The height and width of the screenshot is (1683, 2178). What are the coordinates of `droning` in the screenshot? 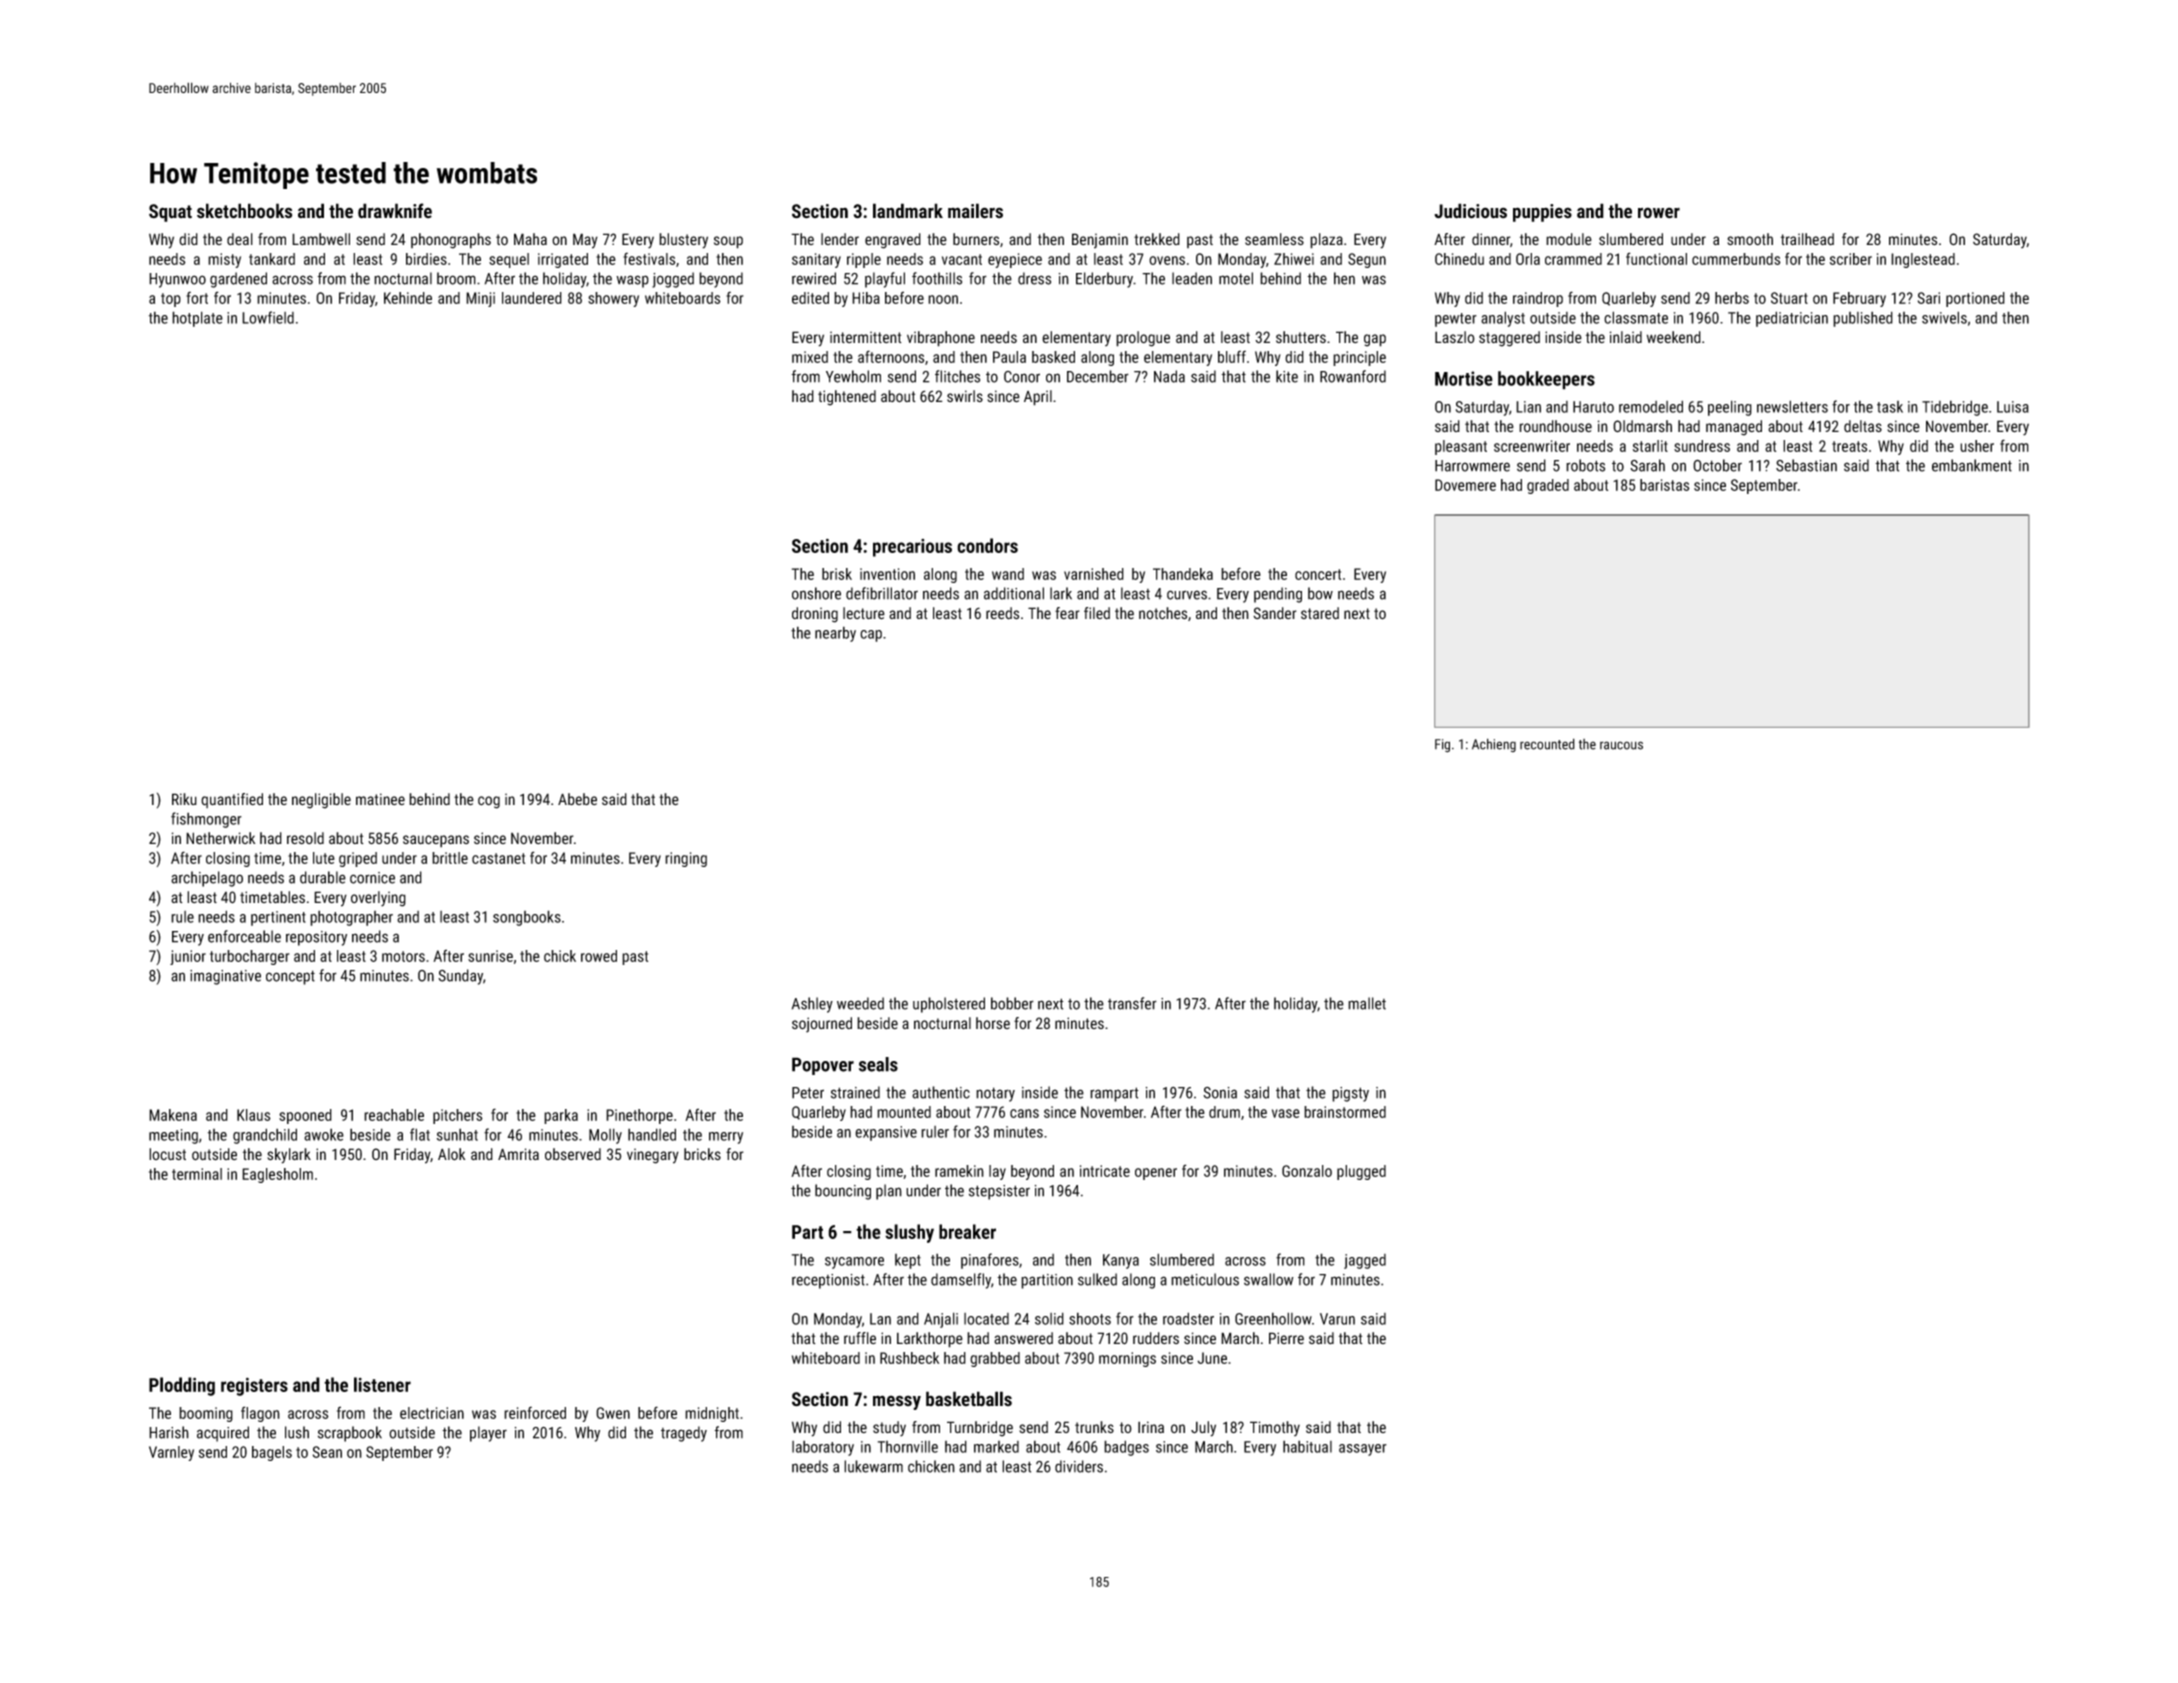 It's located at (815, 615).
